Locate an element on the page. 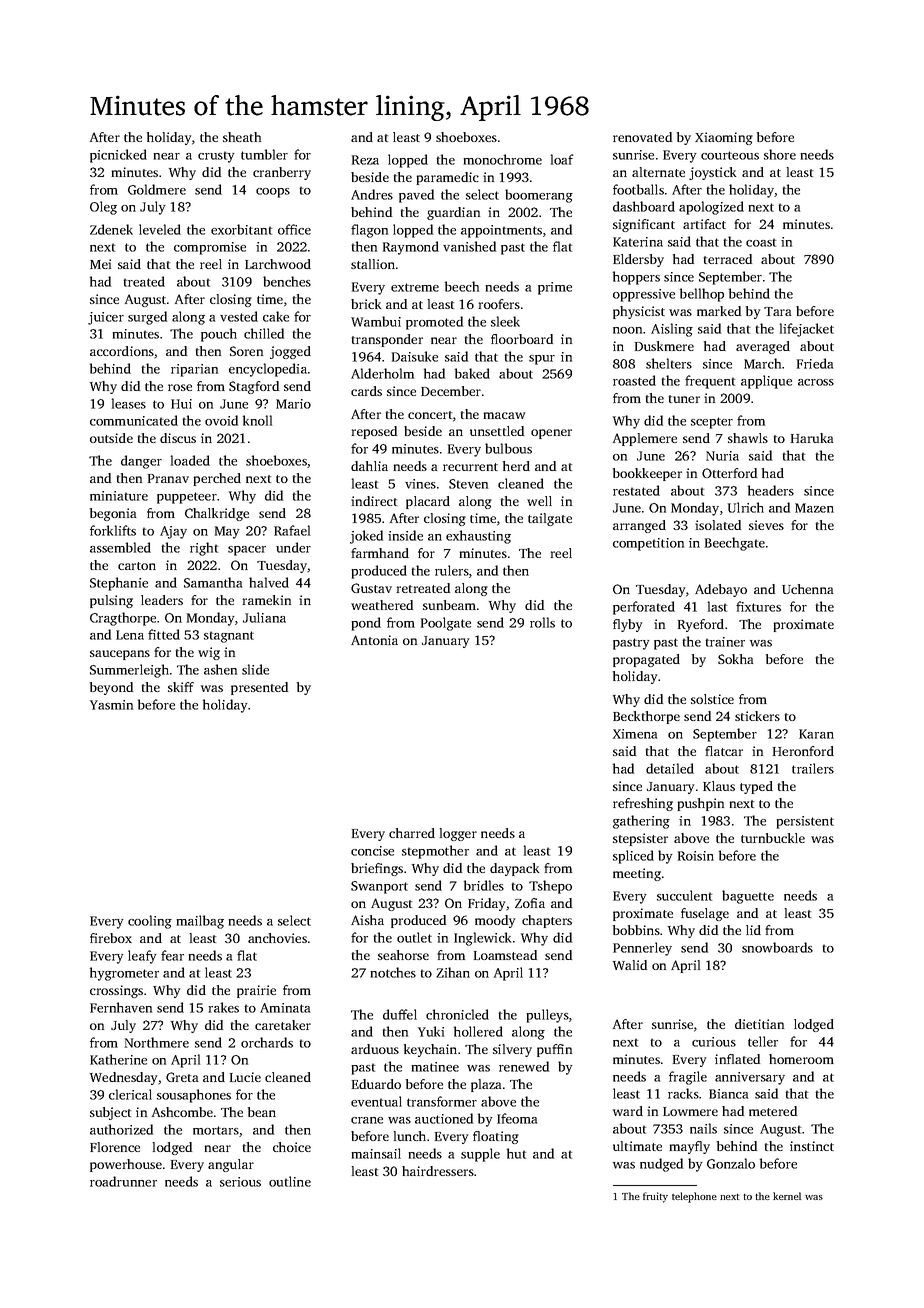  concise is located at coordinates (372, 851).
